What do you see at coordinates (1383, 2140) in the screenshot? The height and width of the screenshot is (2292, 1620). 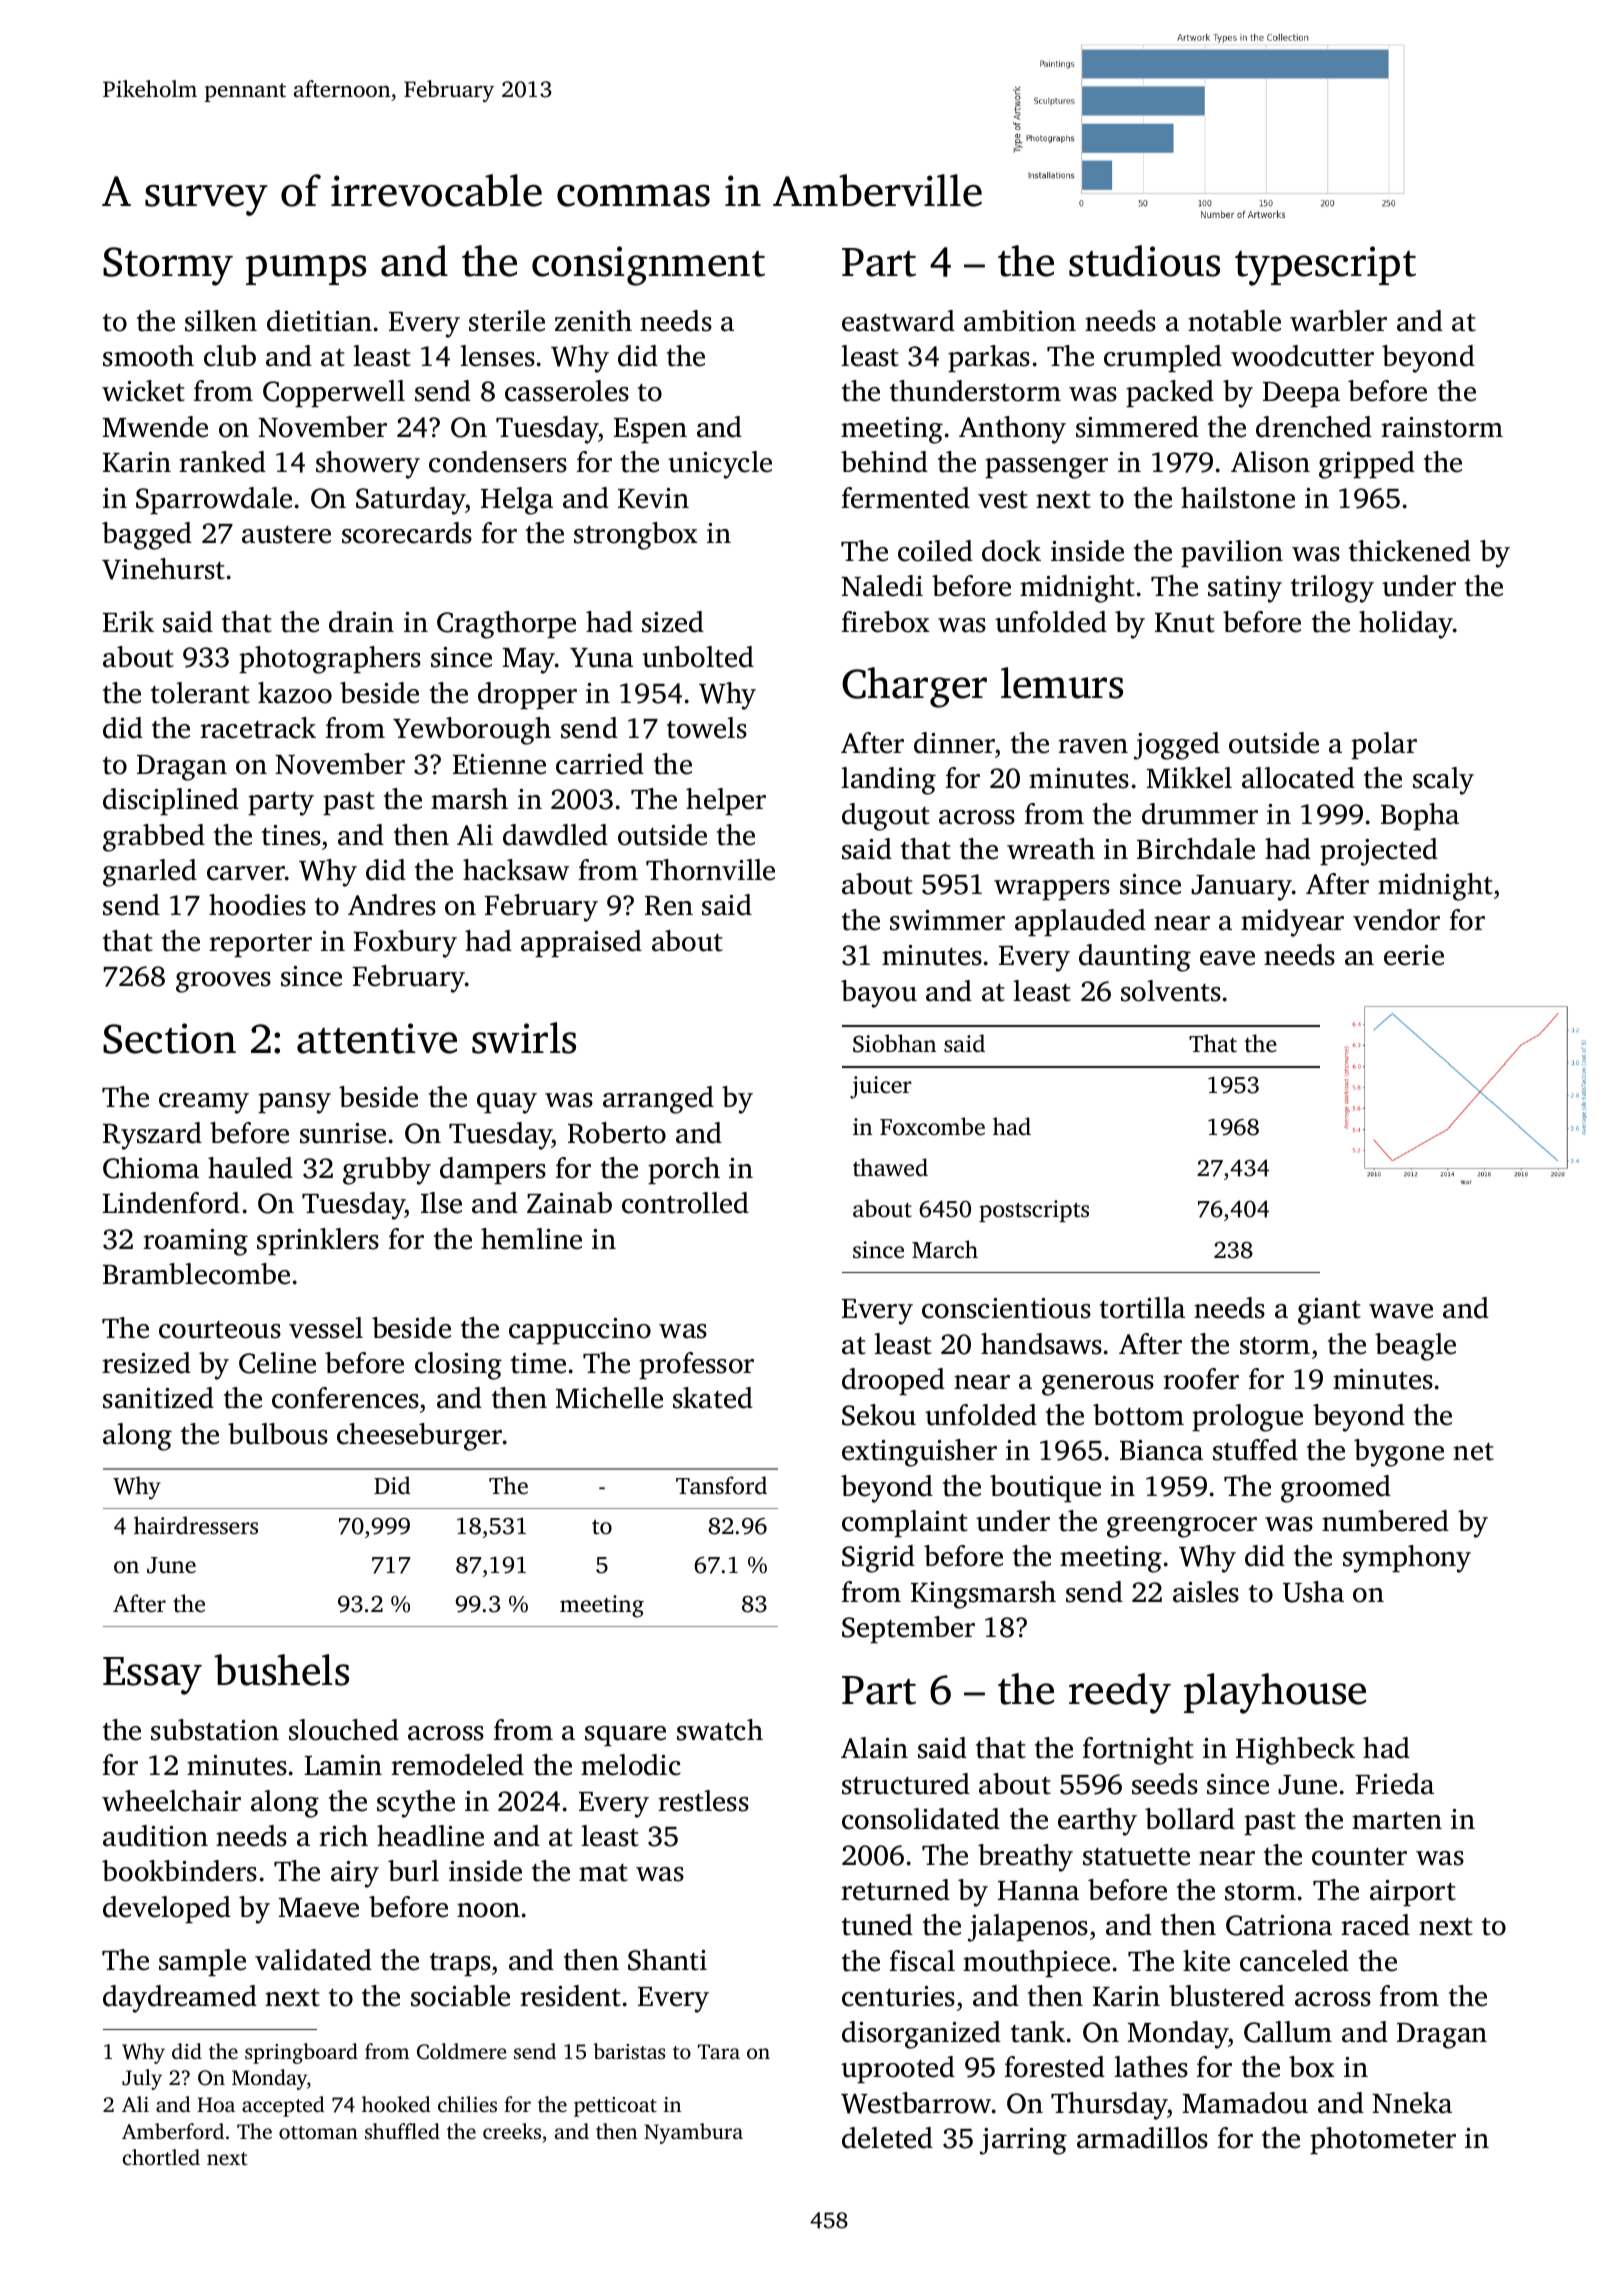 I see `photometer` at bounding box center [1383, 2140].
